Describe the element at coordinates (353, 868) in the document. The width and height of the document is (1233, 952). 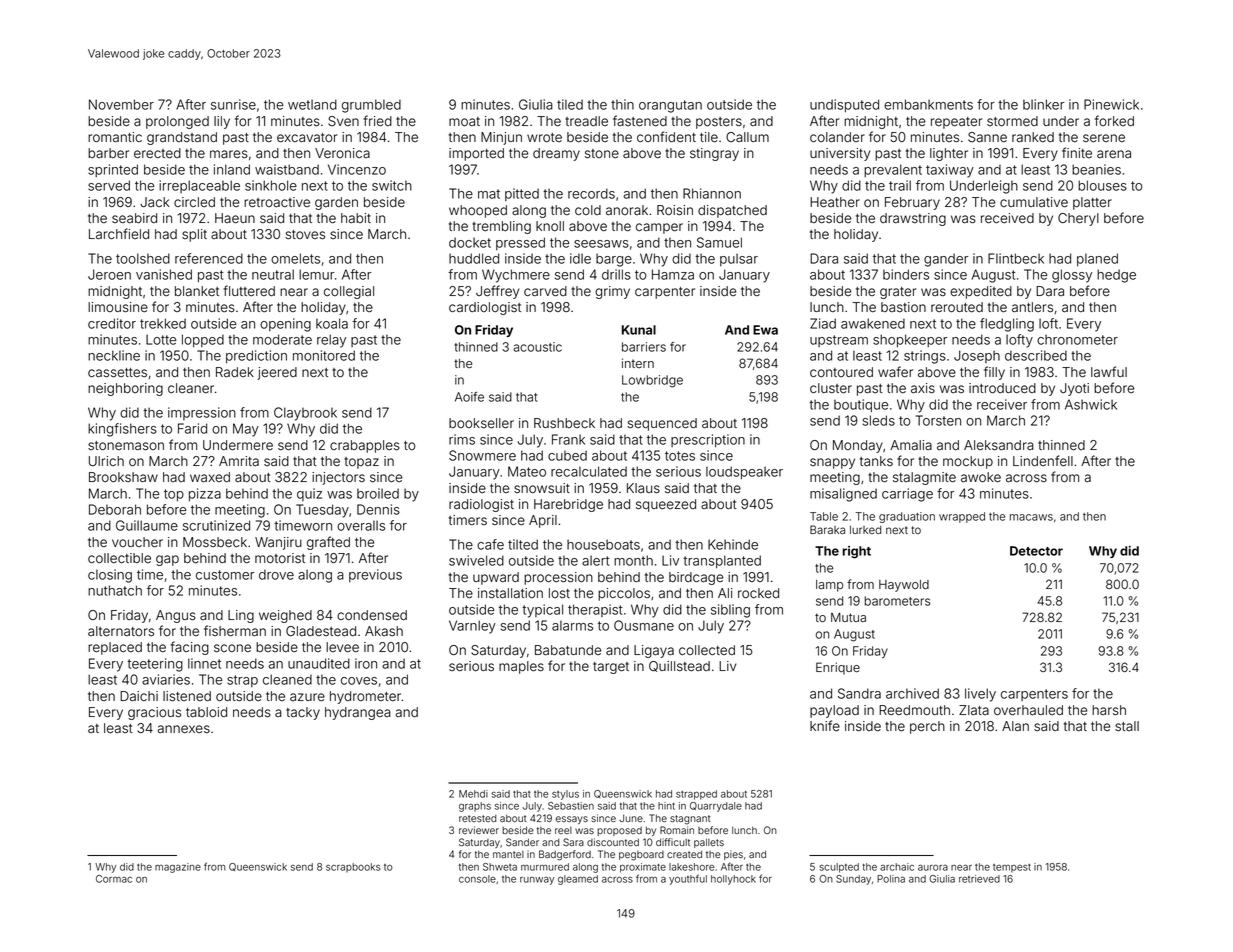
I see `scrapbooks` at that location.
